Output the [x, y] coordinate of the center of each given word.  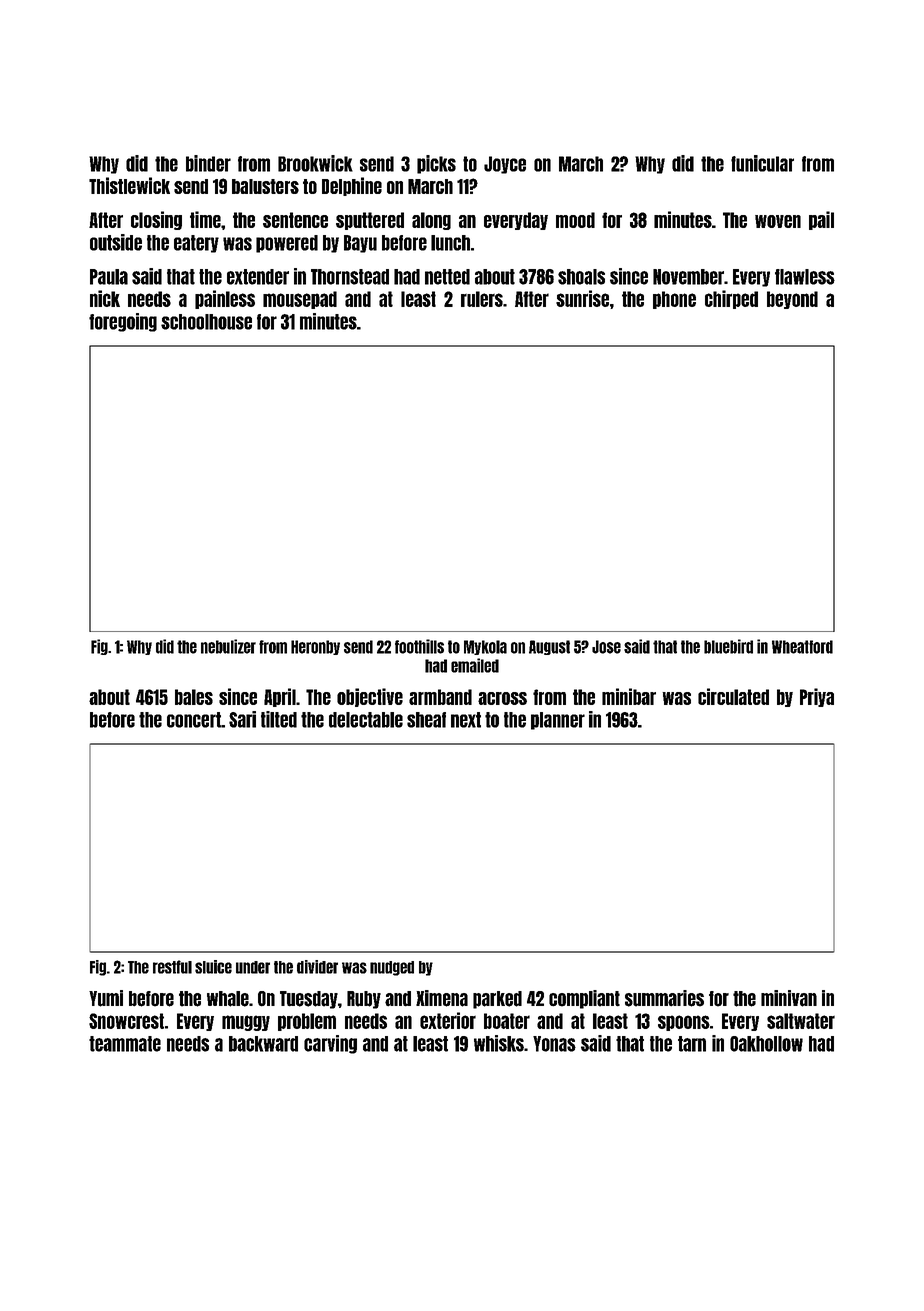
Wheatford [802, 647]
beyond [792, 300]
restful [172, 967]
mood [575, 220]
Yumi [106, 998]
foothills [419, 646]
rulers [482, 299]
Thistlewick [129, 185]
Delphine [352, 186]
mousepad [300, 300]
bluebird [728, 646]
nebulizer [228, 646]
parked [497, 1000]
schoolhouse [206, 322]
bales [194, 697]
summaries [664, 998]
